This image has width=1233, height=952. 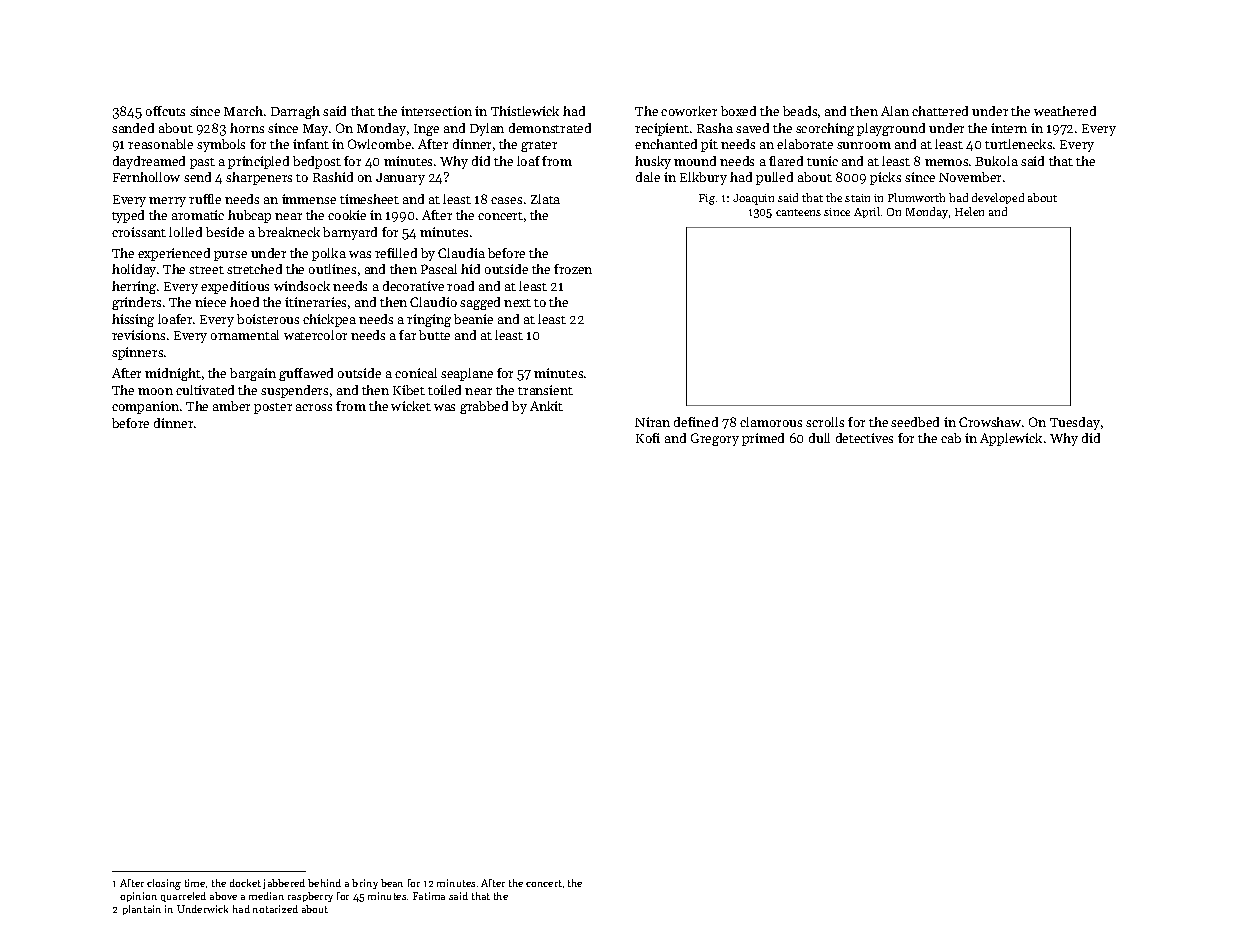 I want to click on Claudia, so click(x=461, y=253).
